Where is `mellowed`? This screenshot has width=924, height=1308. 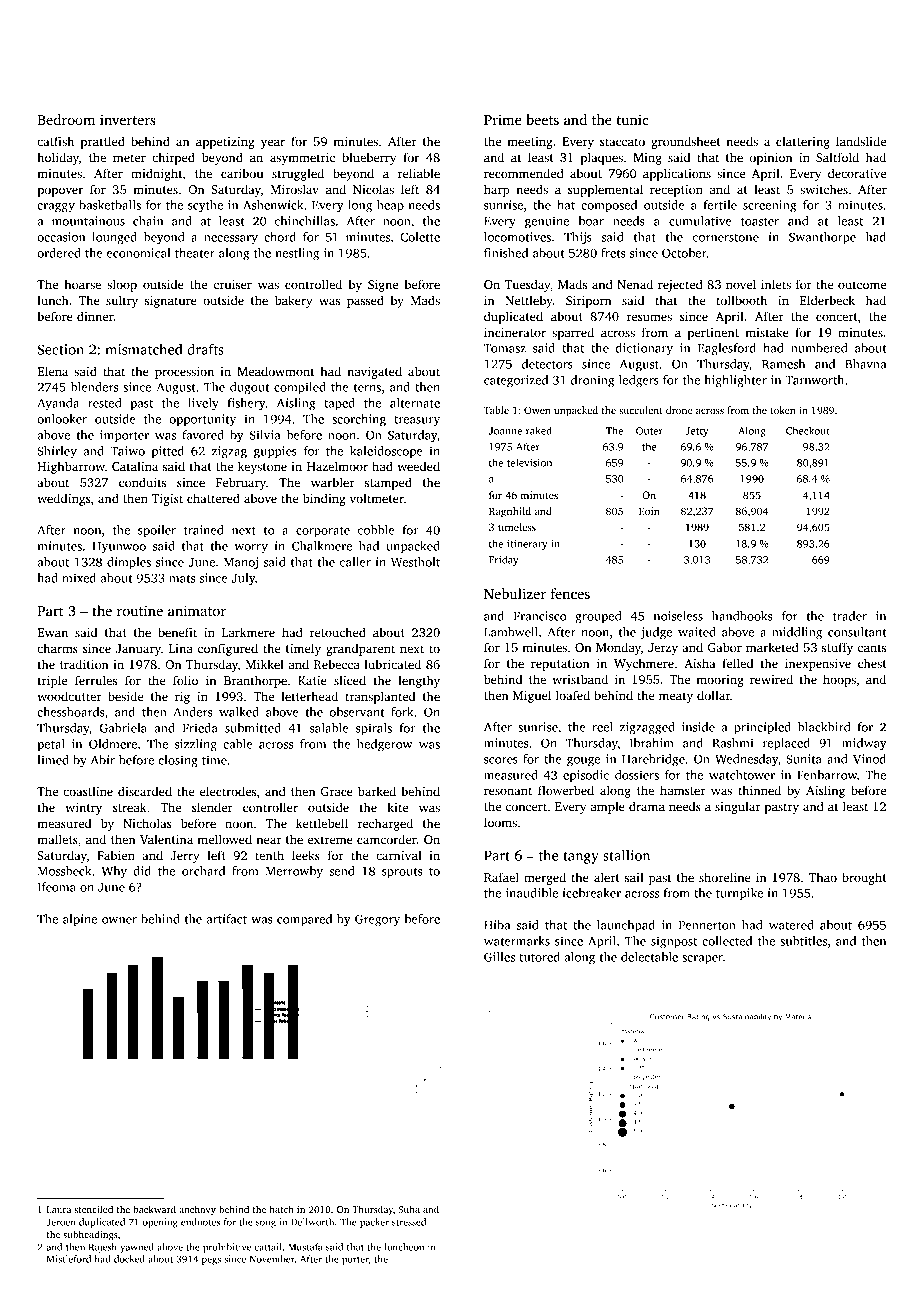 mellowed is located at coordinates (224, 839).
